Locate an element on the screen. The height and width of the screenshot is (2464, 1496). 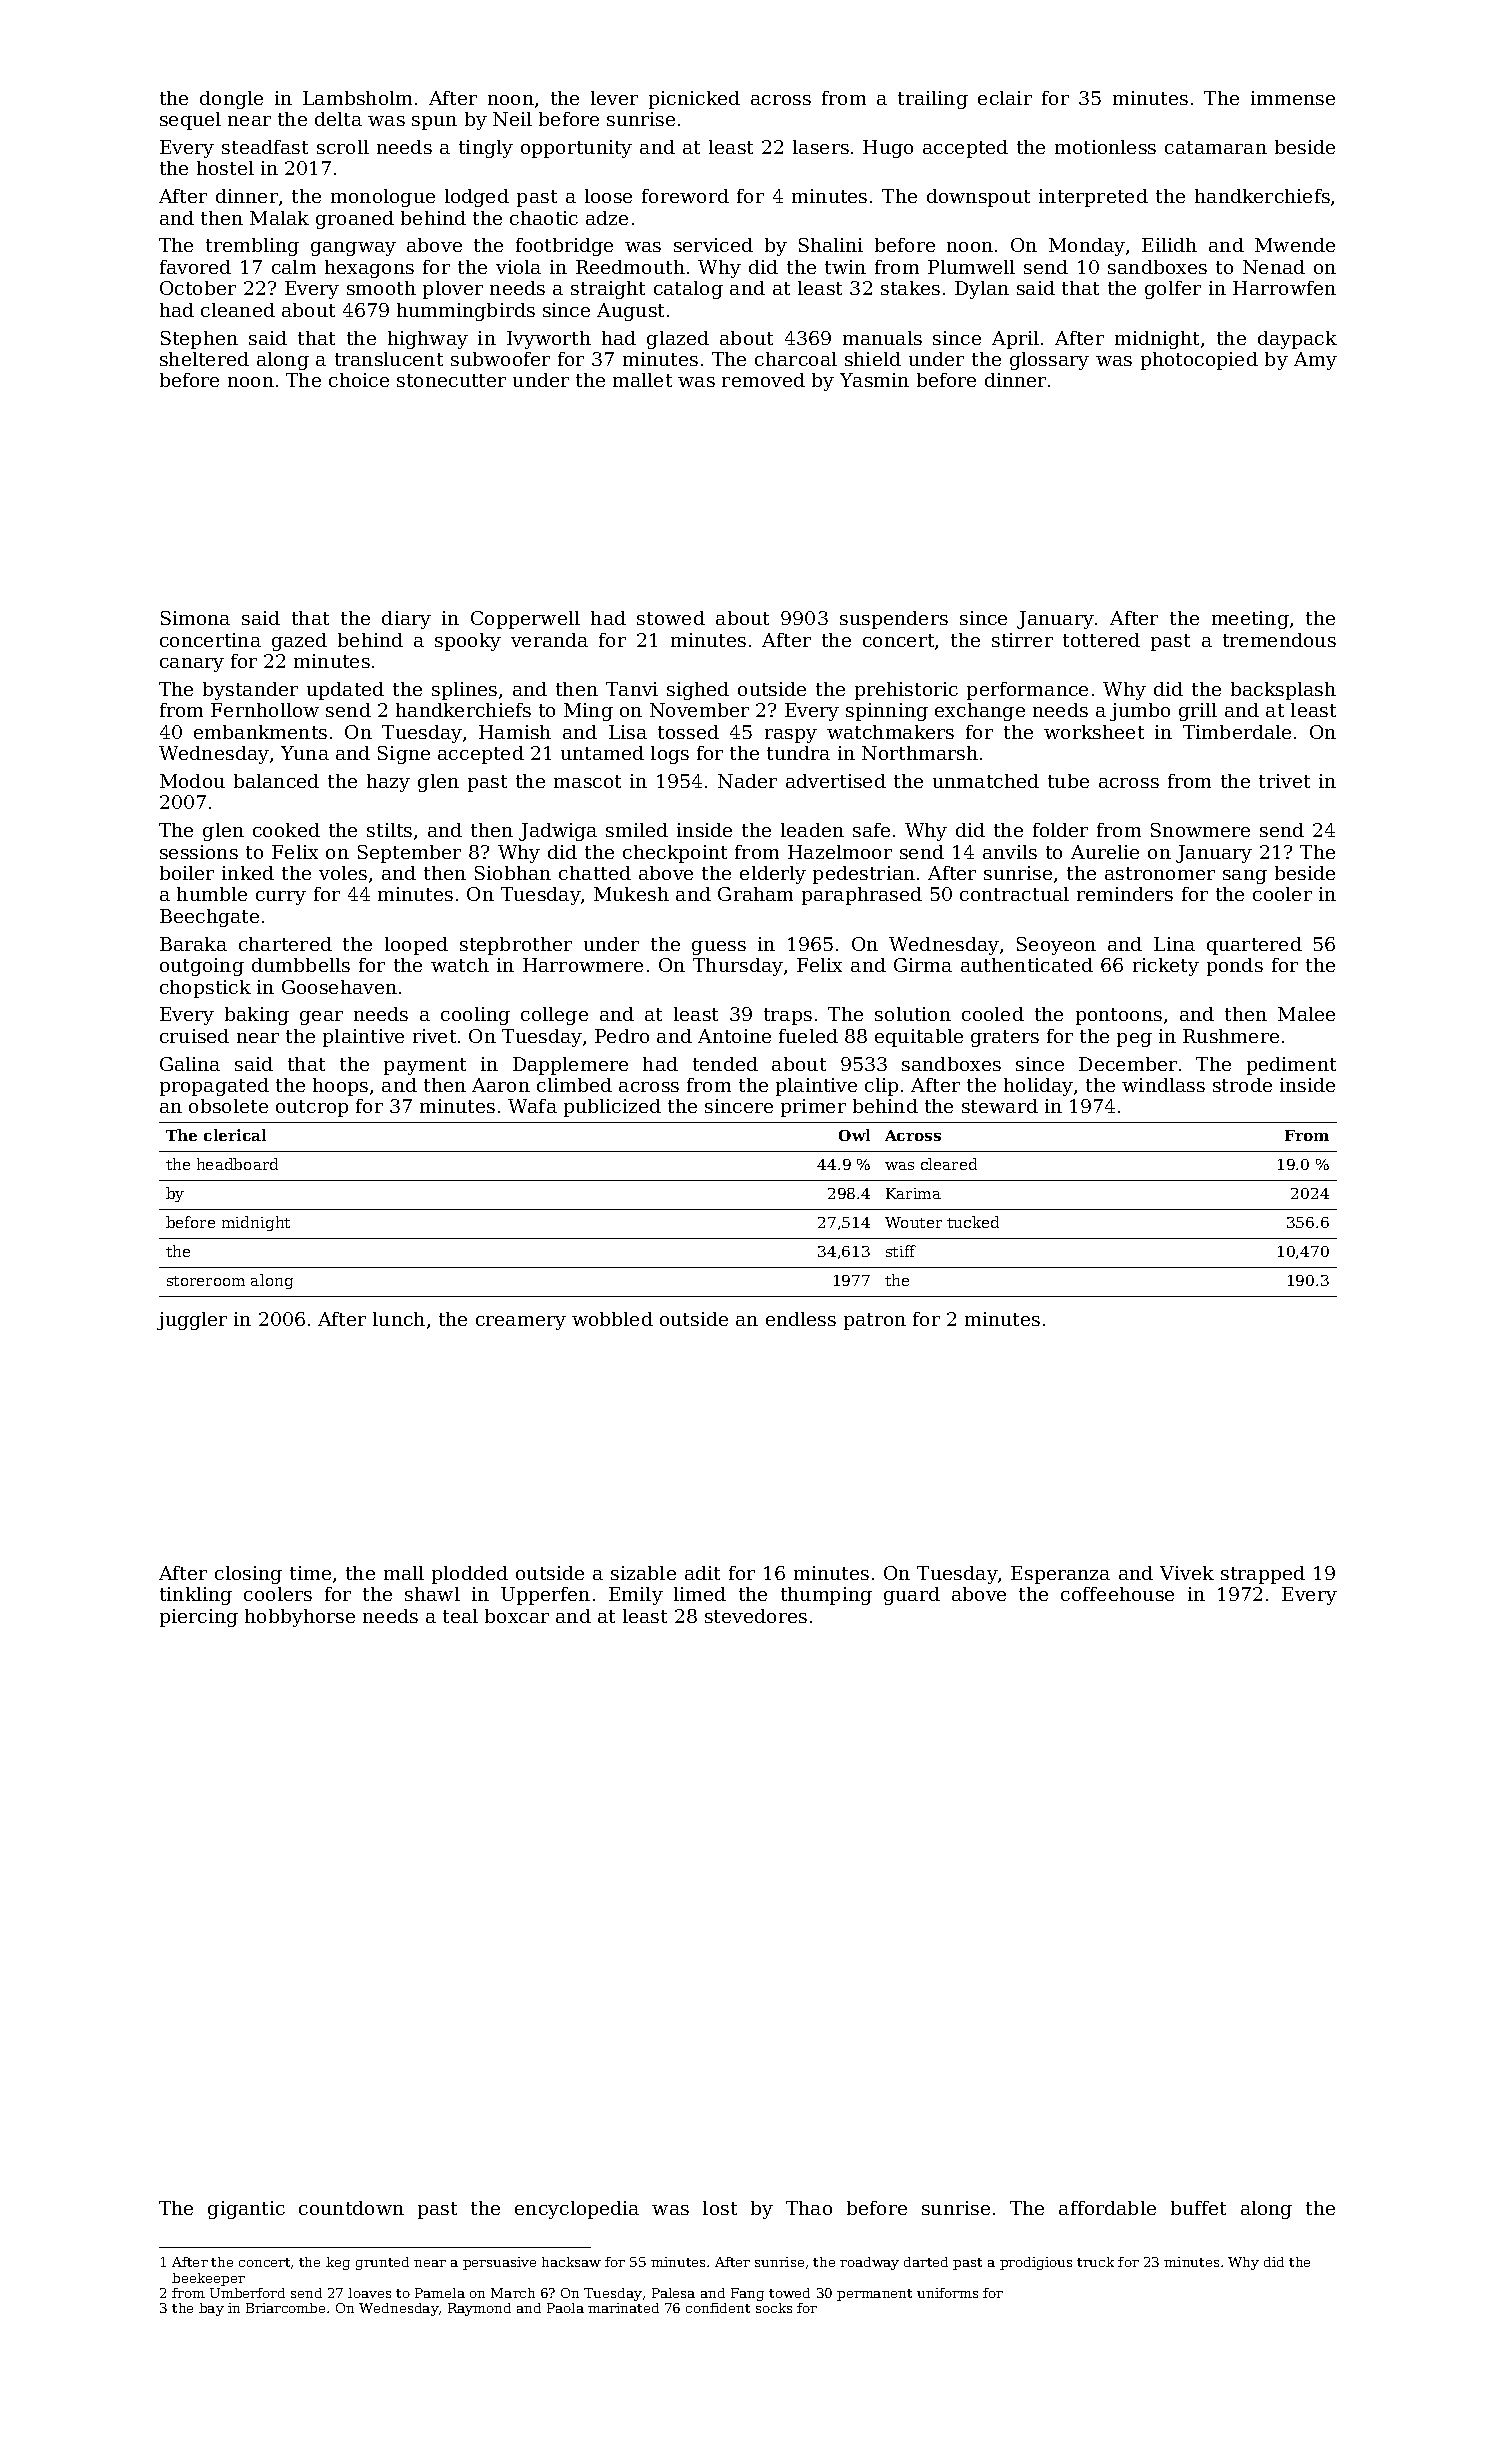
juggler is located at coordinates (192, 1321).
